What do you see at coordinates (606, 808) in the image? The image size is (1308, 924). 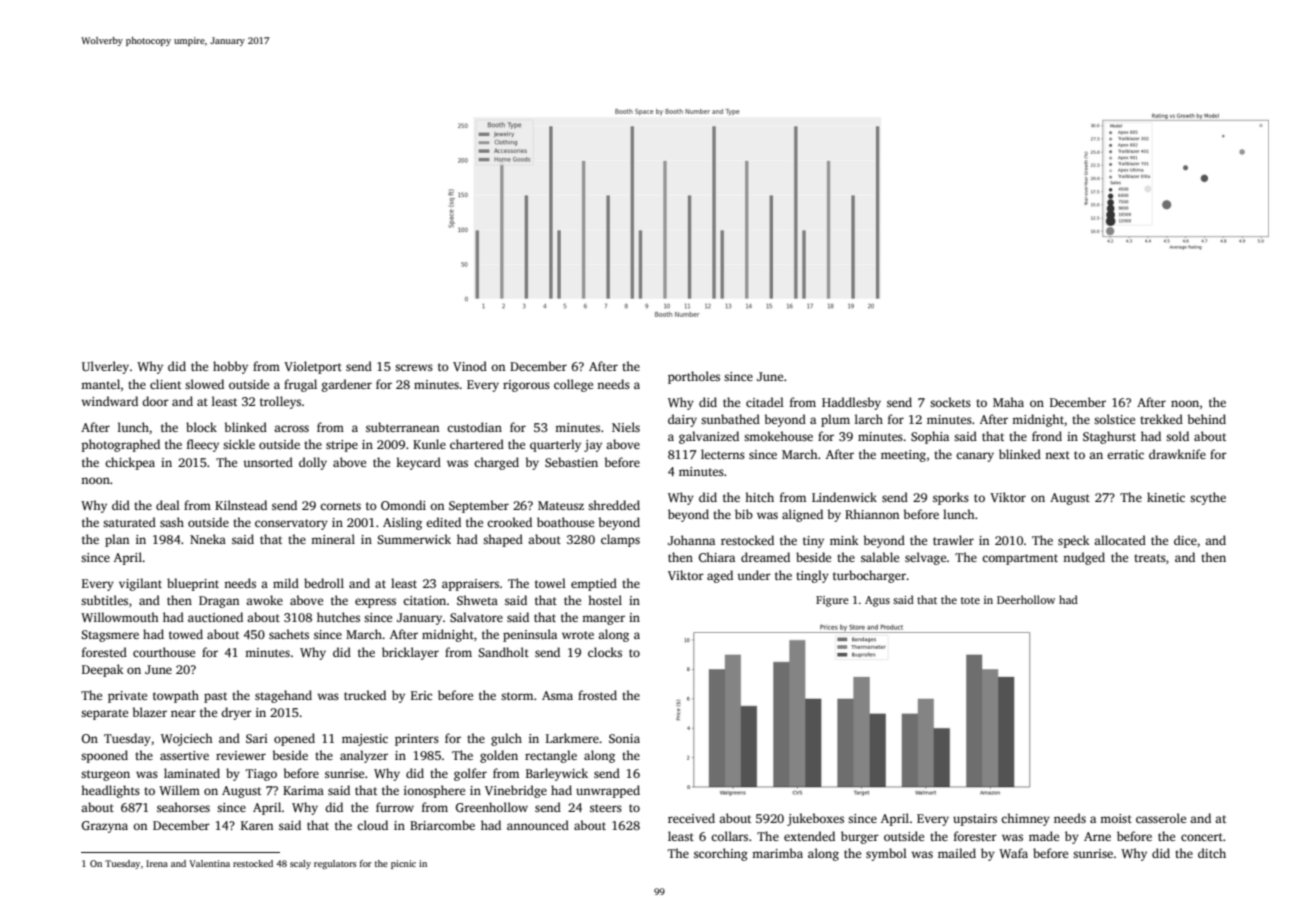 I see `steers` at bounding box center [606, 808].
